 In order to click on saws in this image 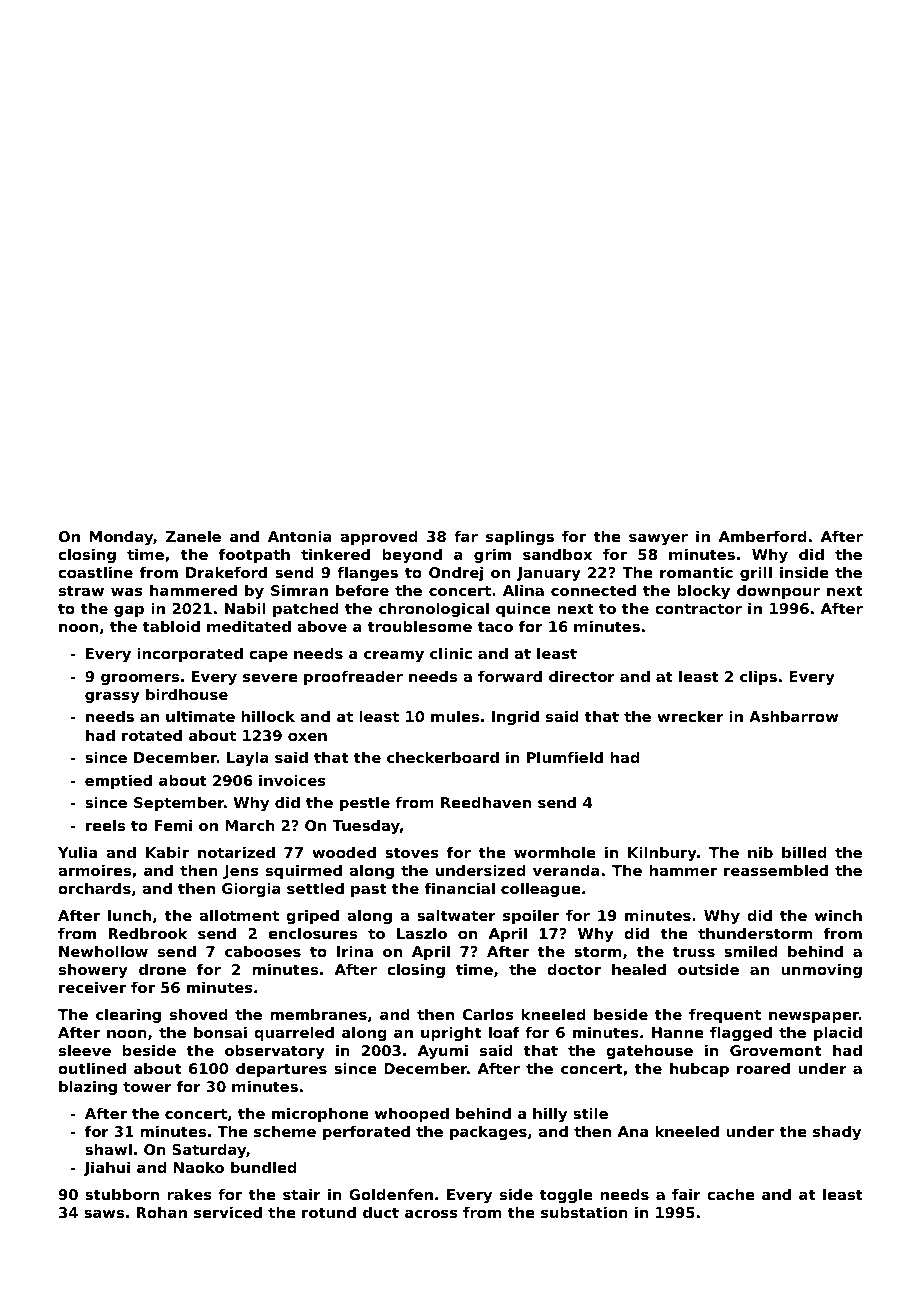, I will do `click(104, 1213)`.
